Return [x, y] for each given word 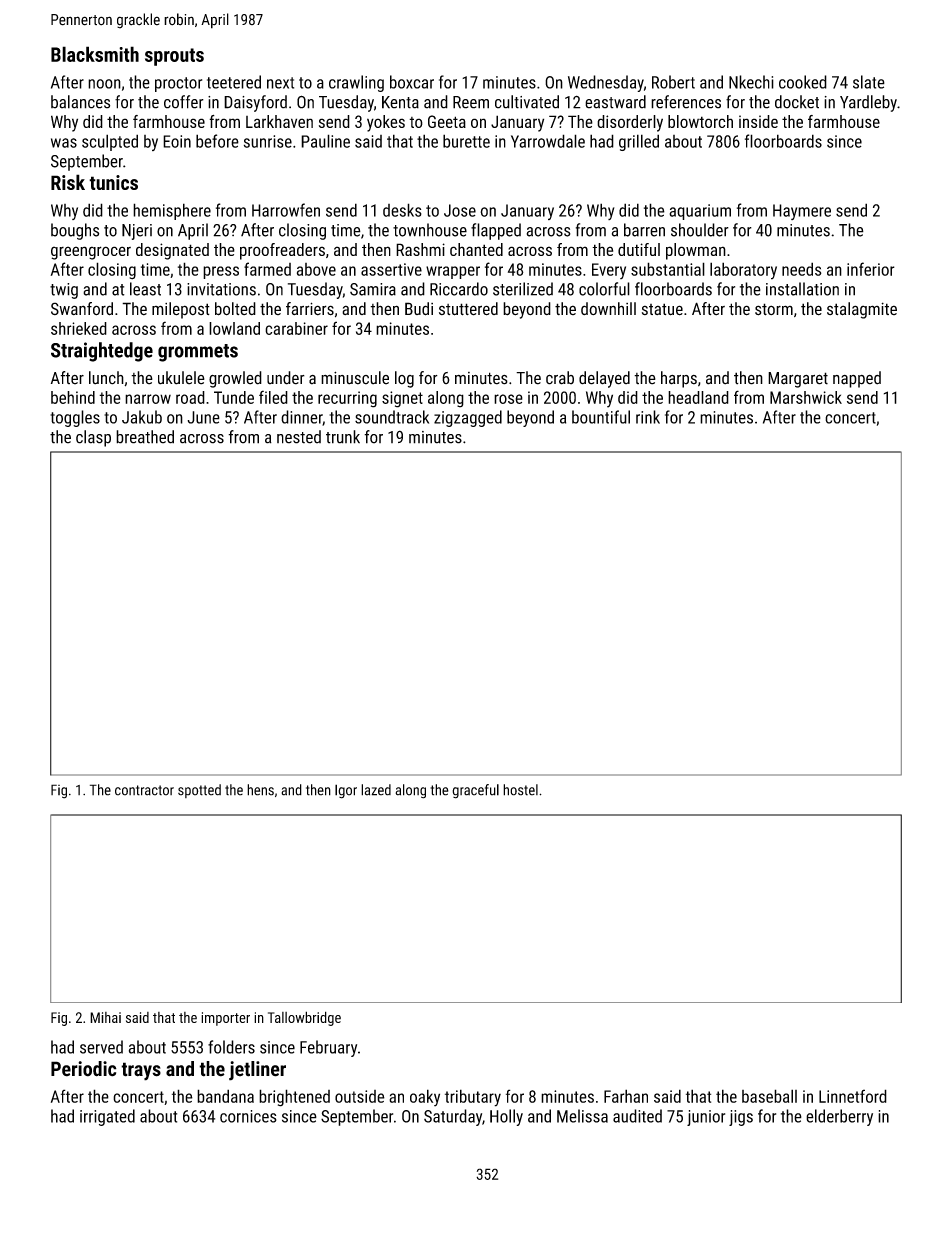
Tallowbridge [304, 1018]
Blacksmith [95, 54]
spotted [199, 791]
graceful [475, 791]
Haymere [802, 212]
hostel [520, 790]
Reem [471, 102]
